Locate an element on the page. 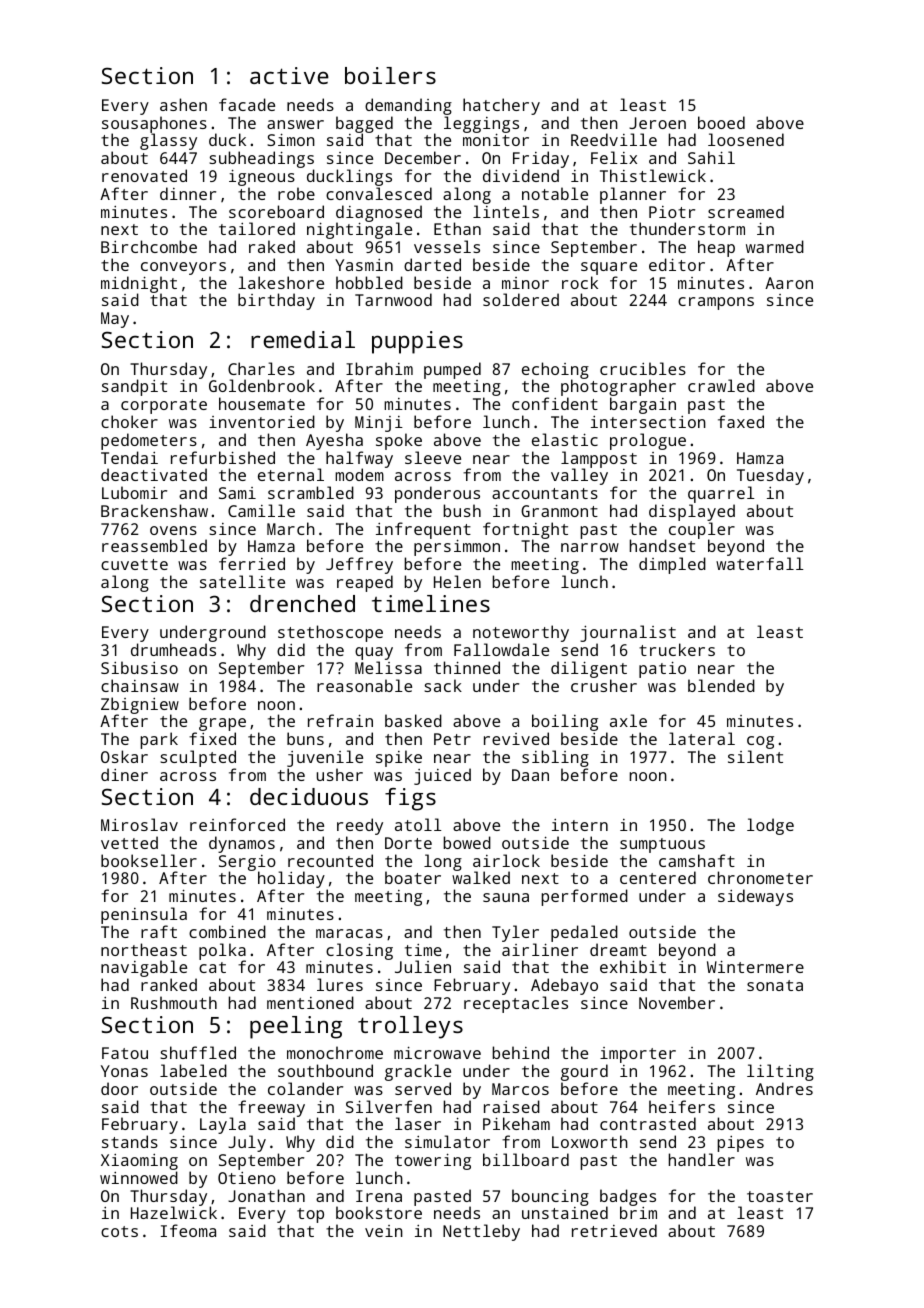 This page has width=924, height=1308. camshaft is located at coordinates (697, 860).
